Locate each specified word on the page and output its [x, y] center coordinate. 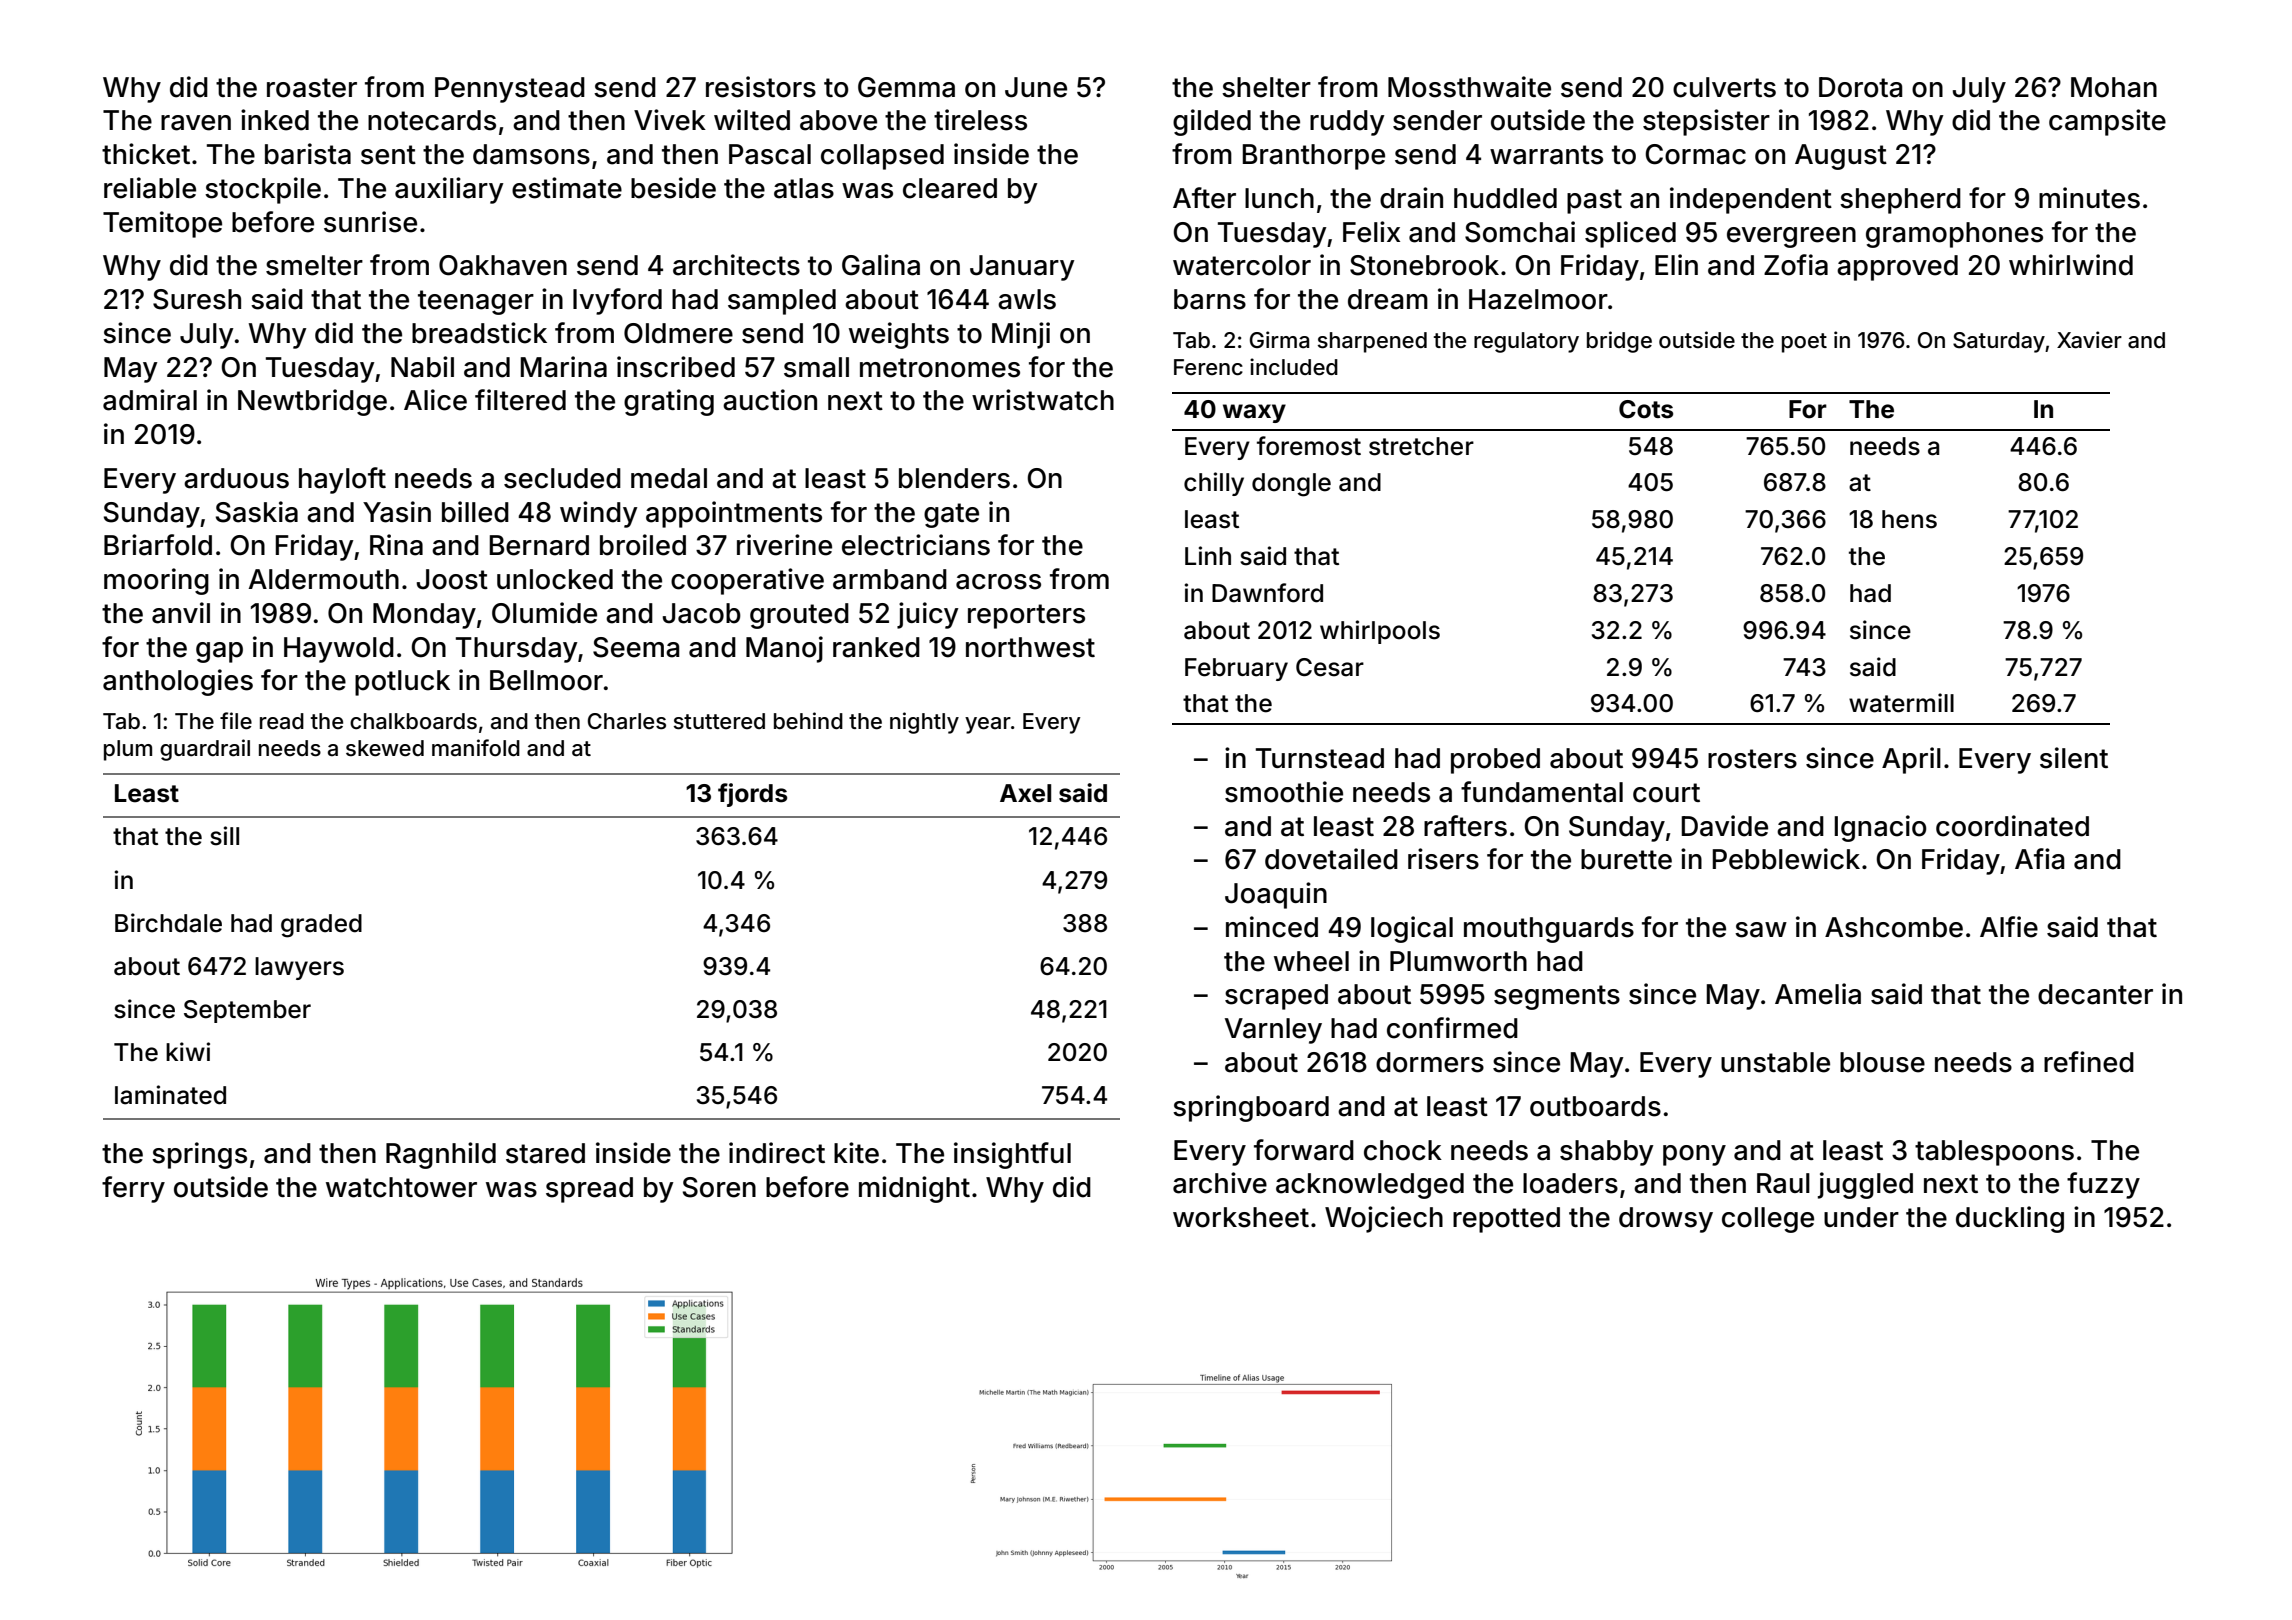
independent [1751, 200]
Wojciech [1384, 1219]
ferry [133, 1189]
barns [1210, 299]
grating [669, 402]
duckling [2010, 1219]
